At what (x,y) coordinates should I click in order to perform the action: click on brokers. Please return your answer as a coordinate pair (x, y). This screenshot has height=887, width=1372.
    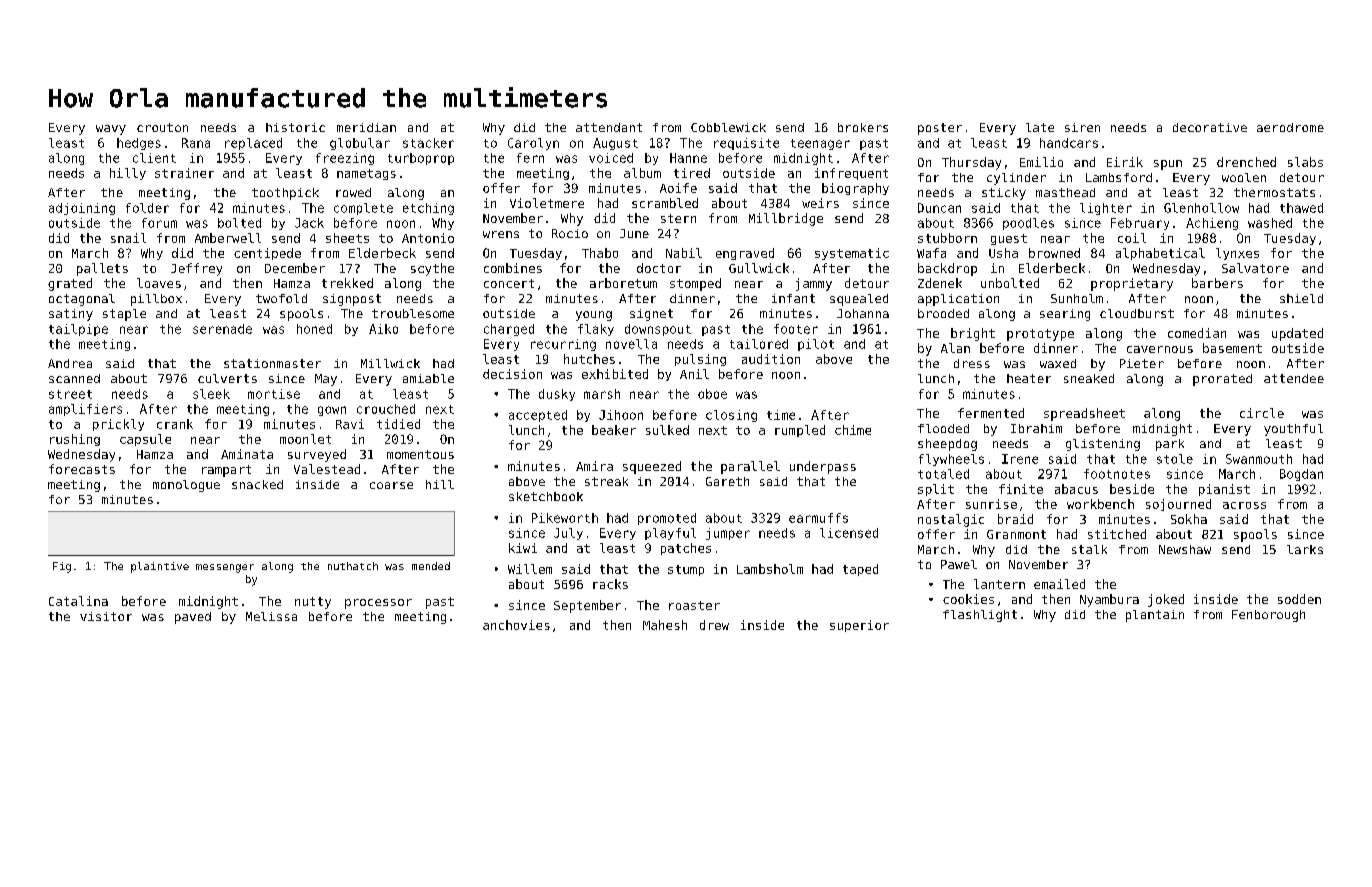
    Looking at the image, I should click on (863, 127).
